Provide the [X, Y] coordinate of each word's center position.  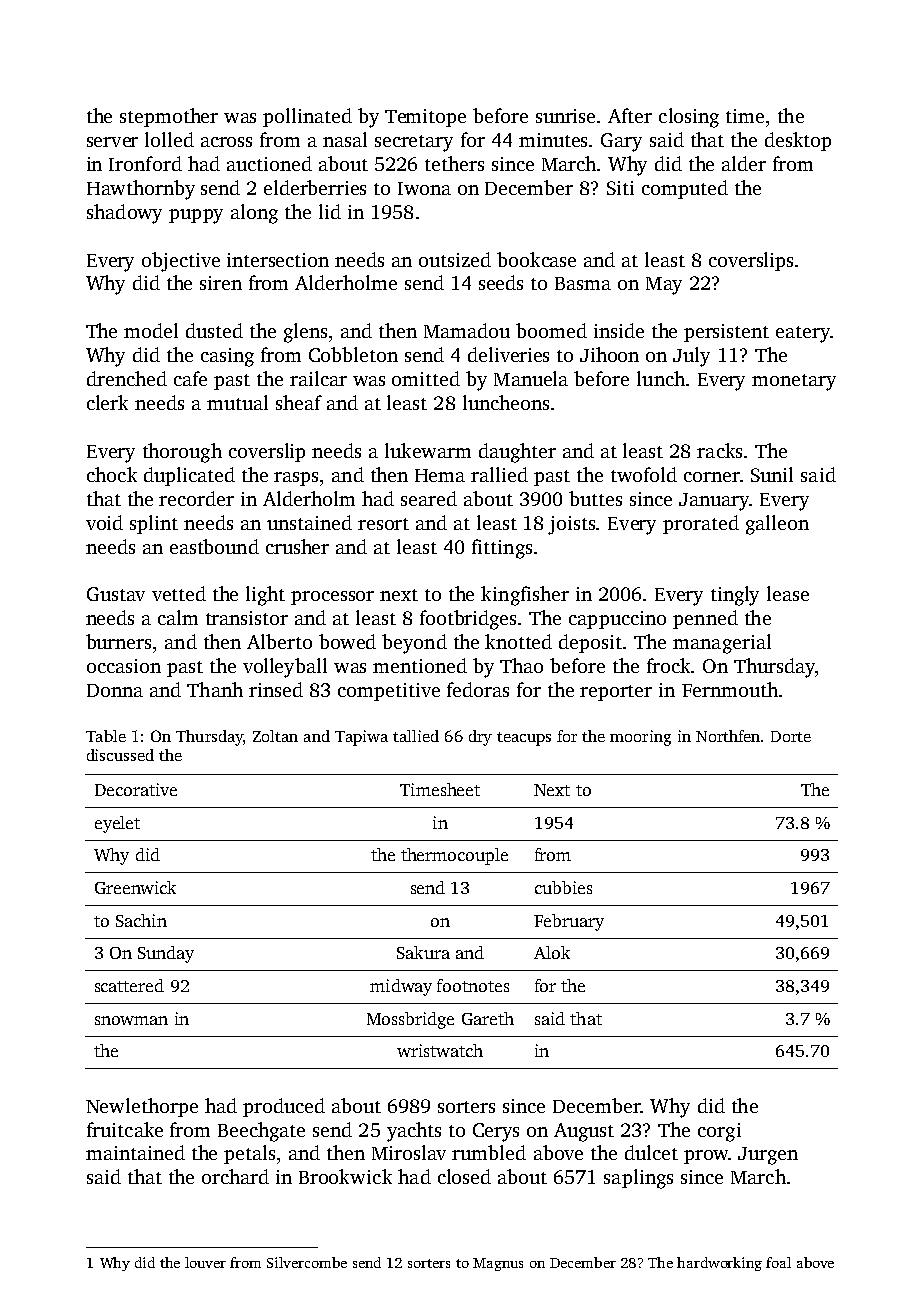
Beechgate [261, 1132]
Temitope [425, 118]
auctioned [269, 163]
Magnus [498, 1264]
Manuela [531, 378]
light [265, 596]
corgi [719, 1132]
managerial [722, 644]
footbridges [468, 620]
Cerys [496, 1132]
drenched [127, 378]
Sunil [772, 474]
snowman [131, 1020]
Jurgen [768, 1156]
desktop [798, 141]
